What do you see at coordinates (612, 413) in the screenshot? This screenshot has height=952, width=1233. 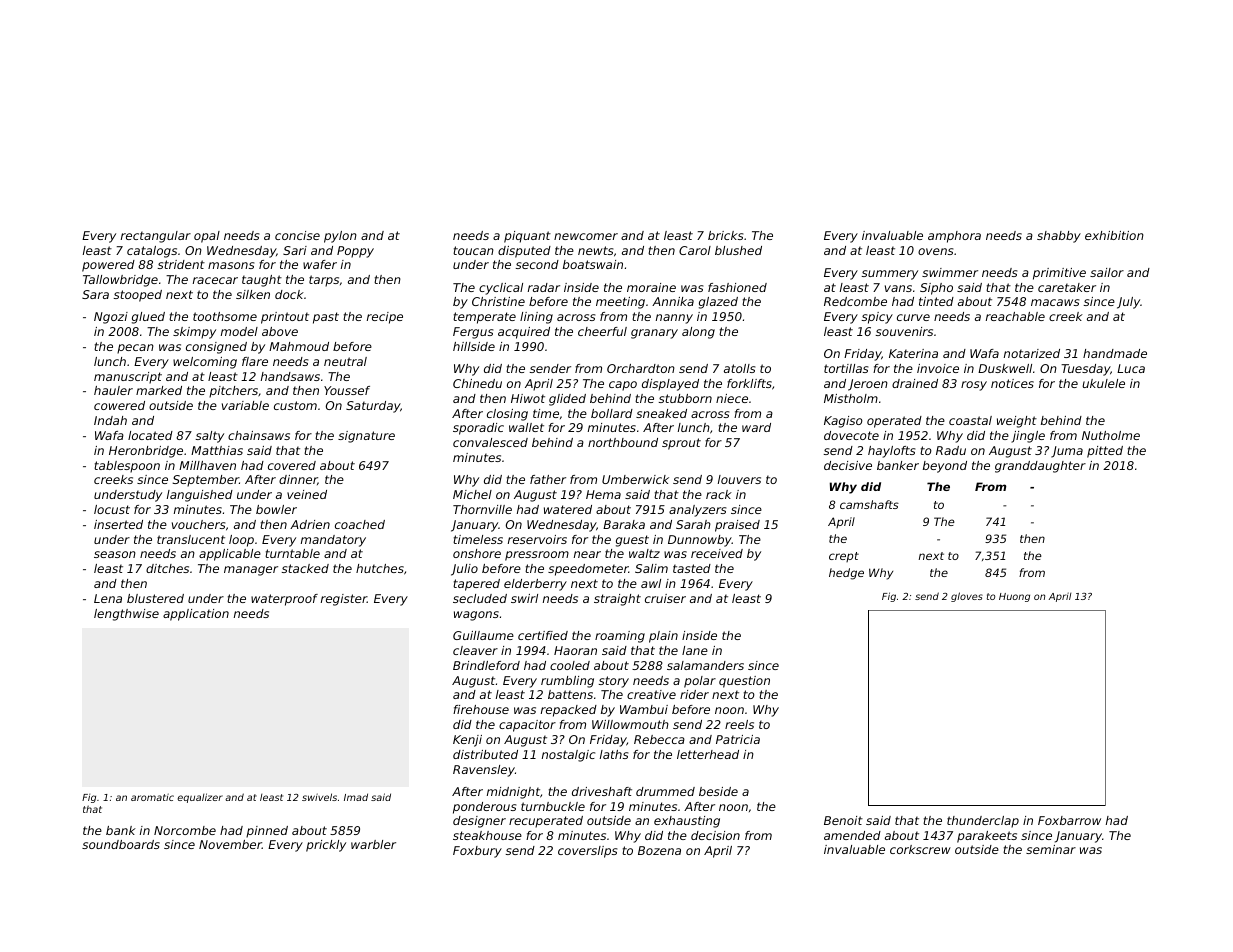 I see `bollard` at bounding box center [612, 413].
